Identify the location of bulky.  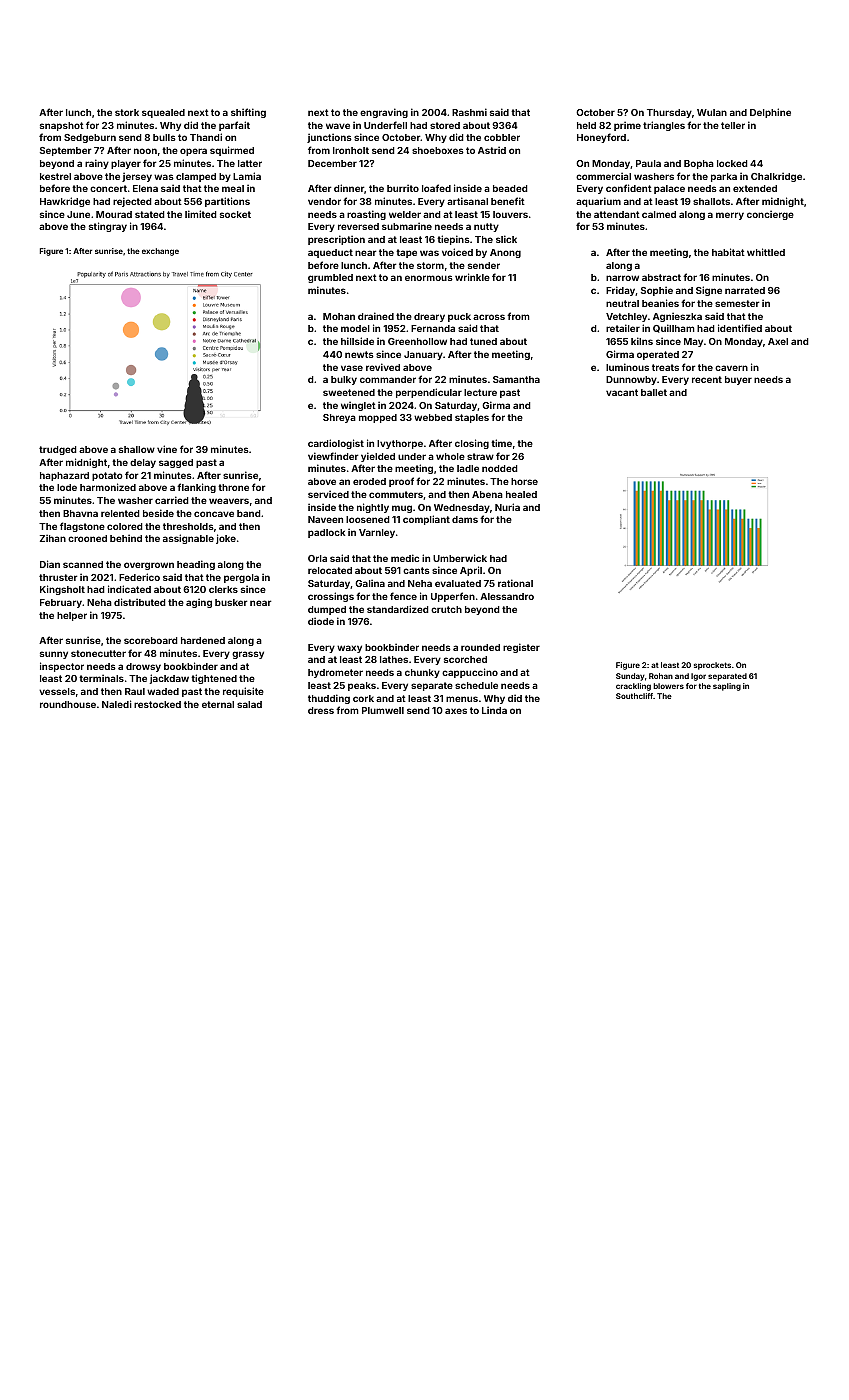
(344, 380).
